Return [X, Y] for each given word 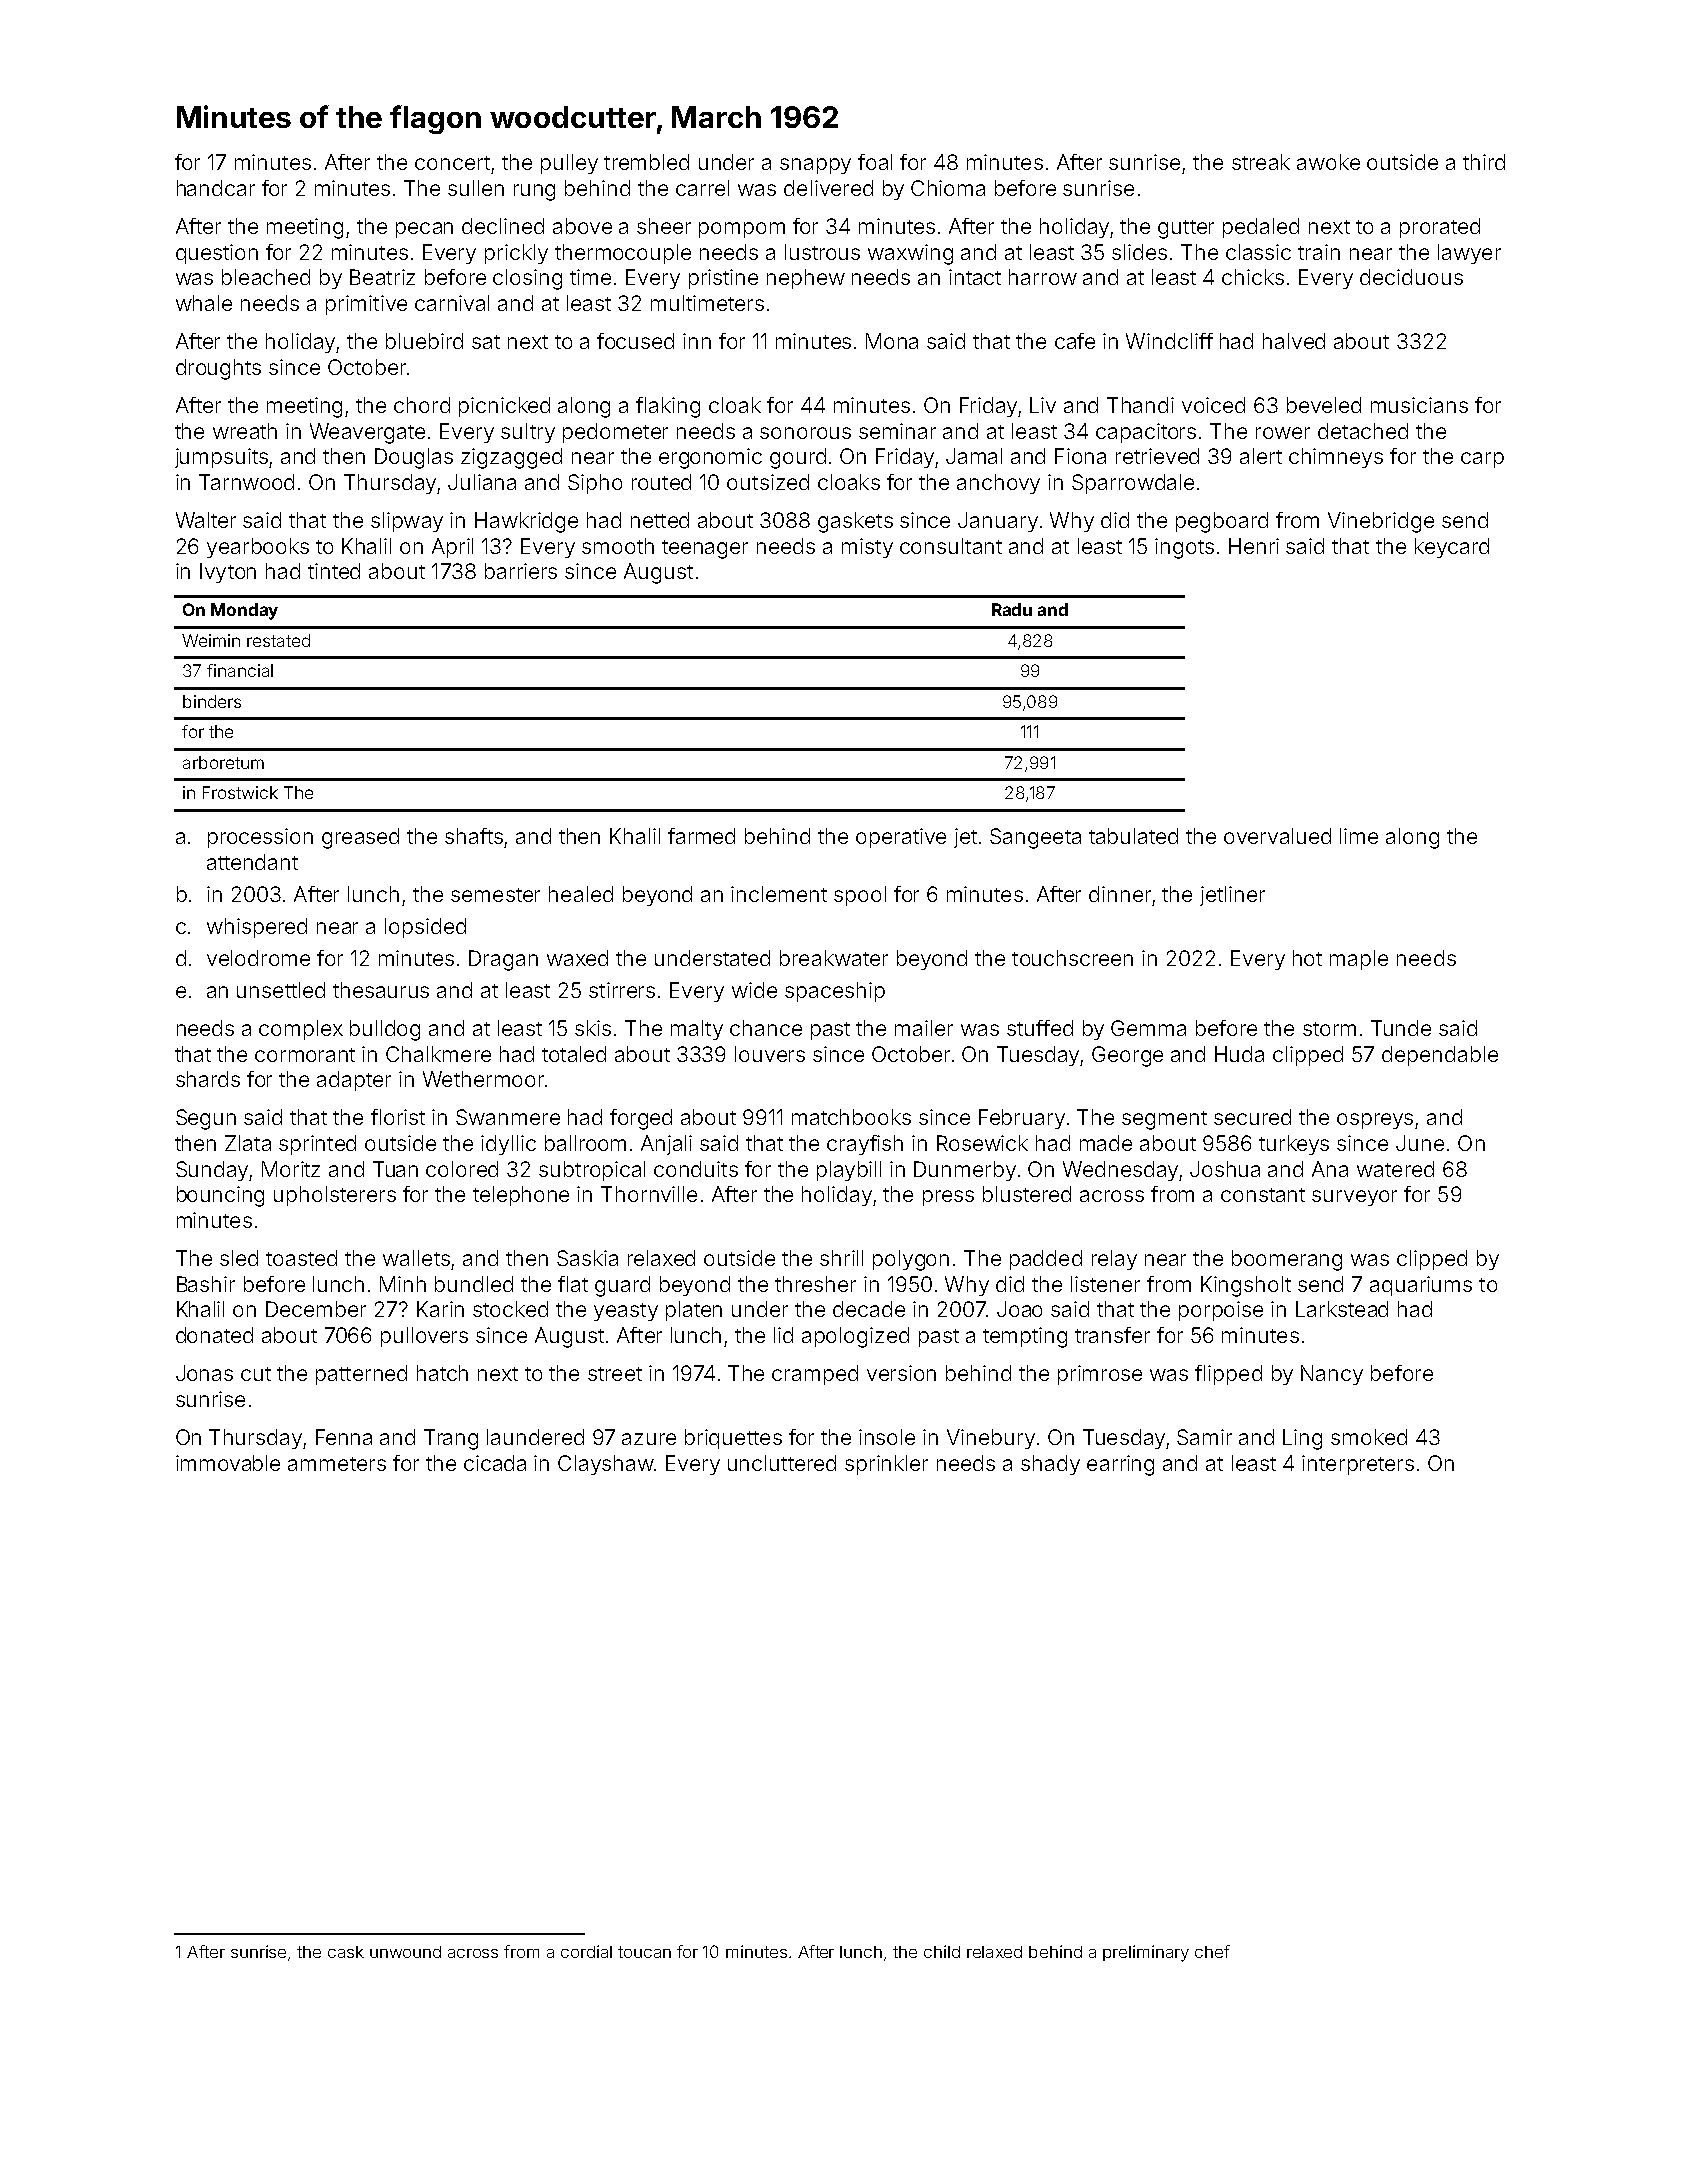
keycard [1452, 548]
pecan [424, 230]
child [942, 1951]
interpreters [1358, 1465]
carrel [702, 188]
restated [278, 640]
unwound [405, 1952]
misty [867, 548]
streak [1261, 162]
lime [1359, 836]
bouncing [220, 1196]
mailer [924, 1028]
